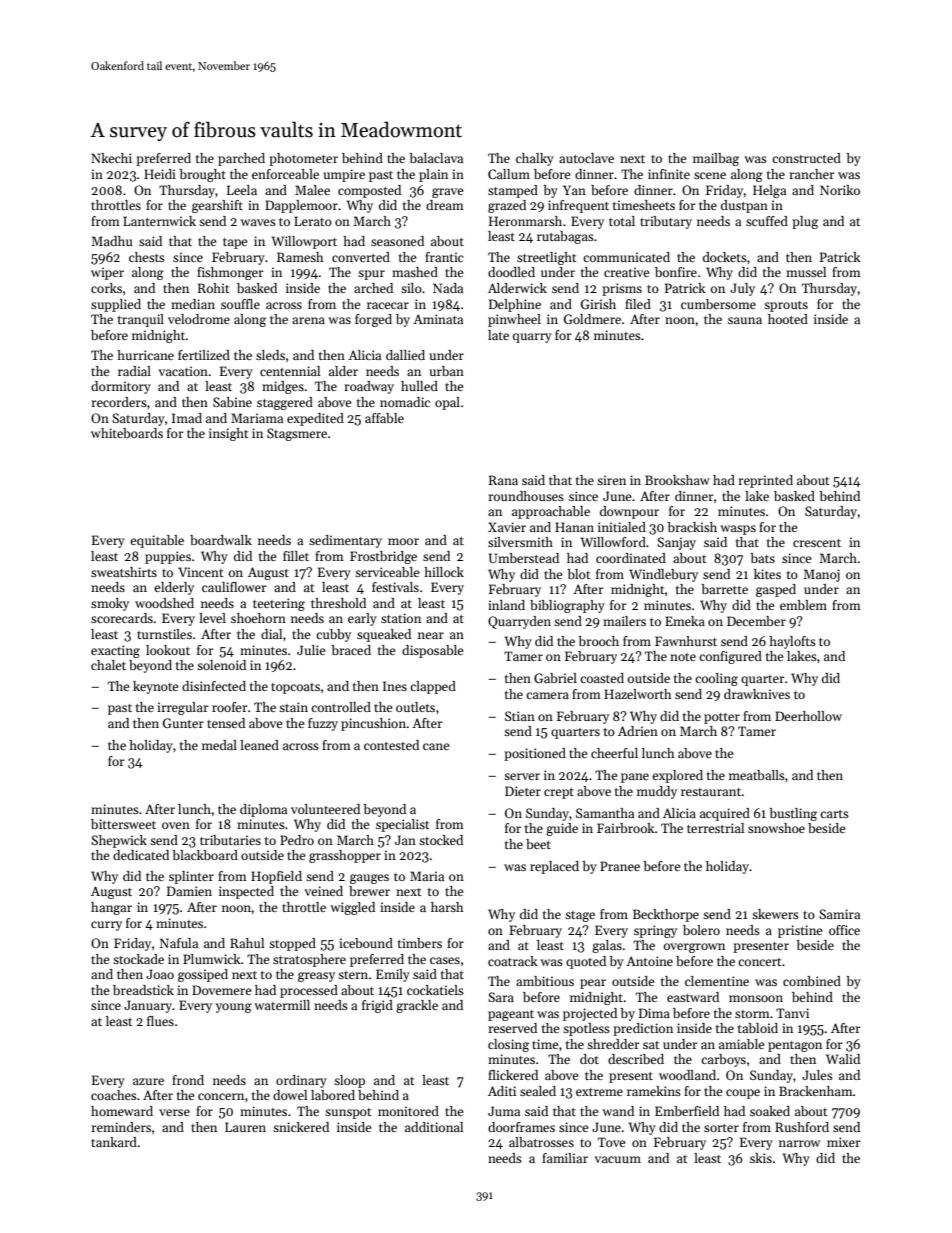 The width and height of the screenshot is (952, 1233). What do you see at coordinates (592, 319) in the screenshot?
I see `Goldmere` at bounding box center [592, 319].
